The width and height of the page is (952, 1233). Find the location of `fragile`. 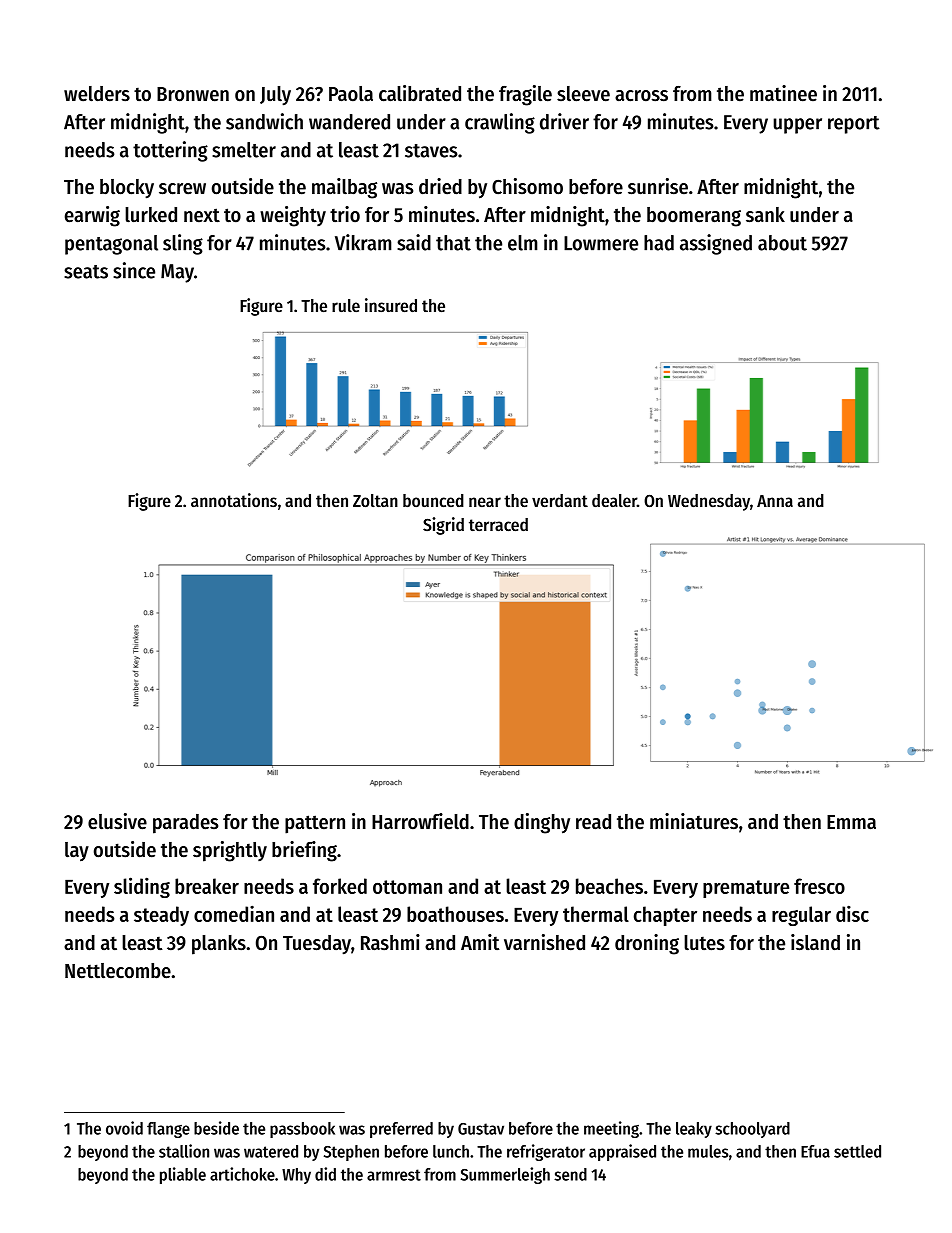

fragile is located at coordinates (525, 95).
